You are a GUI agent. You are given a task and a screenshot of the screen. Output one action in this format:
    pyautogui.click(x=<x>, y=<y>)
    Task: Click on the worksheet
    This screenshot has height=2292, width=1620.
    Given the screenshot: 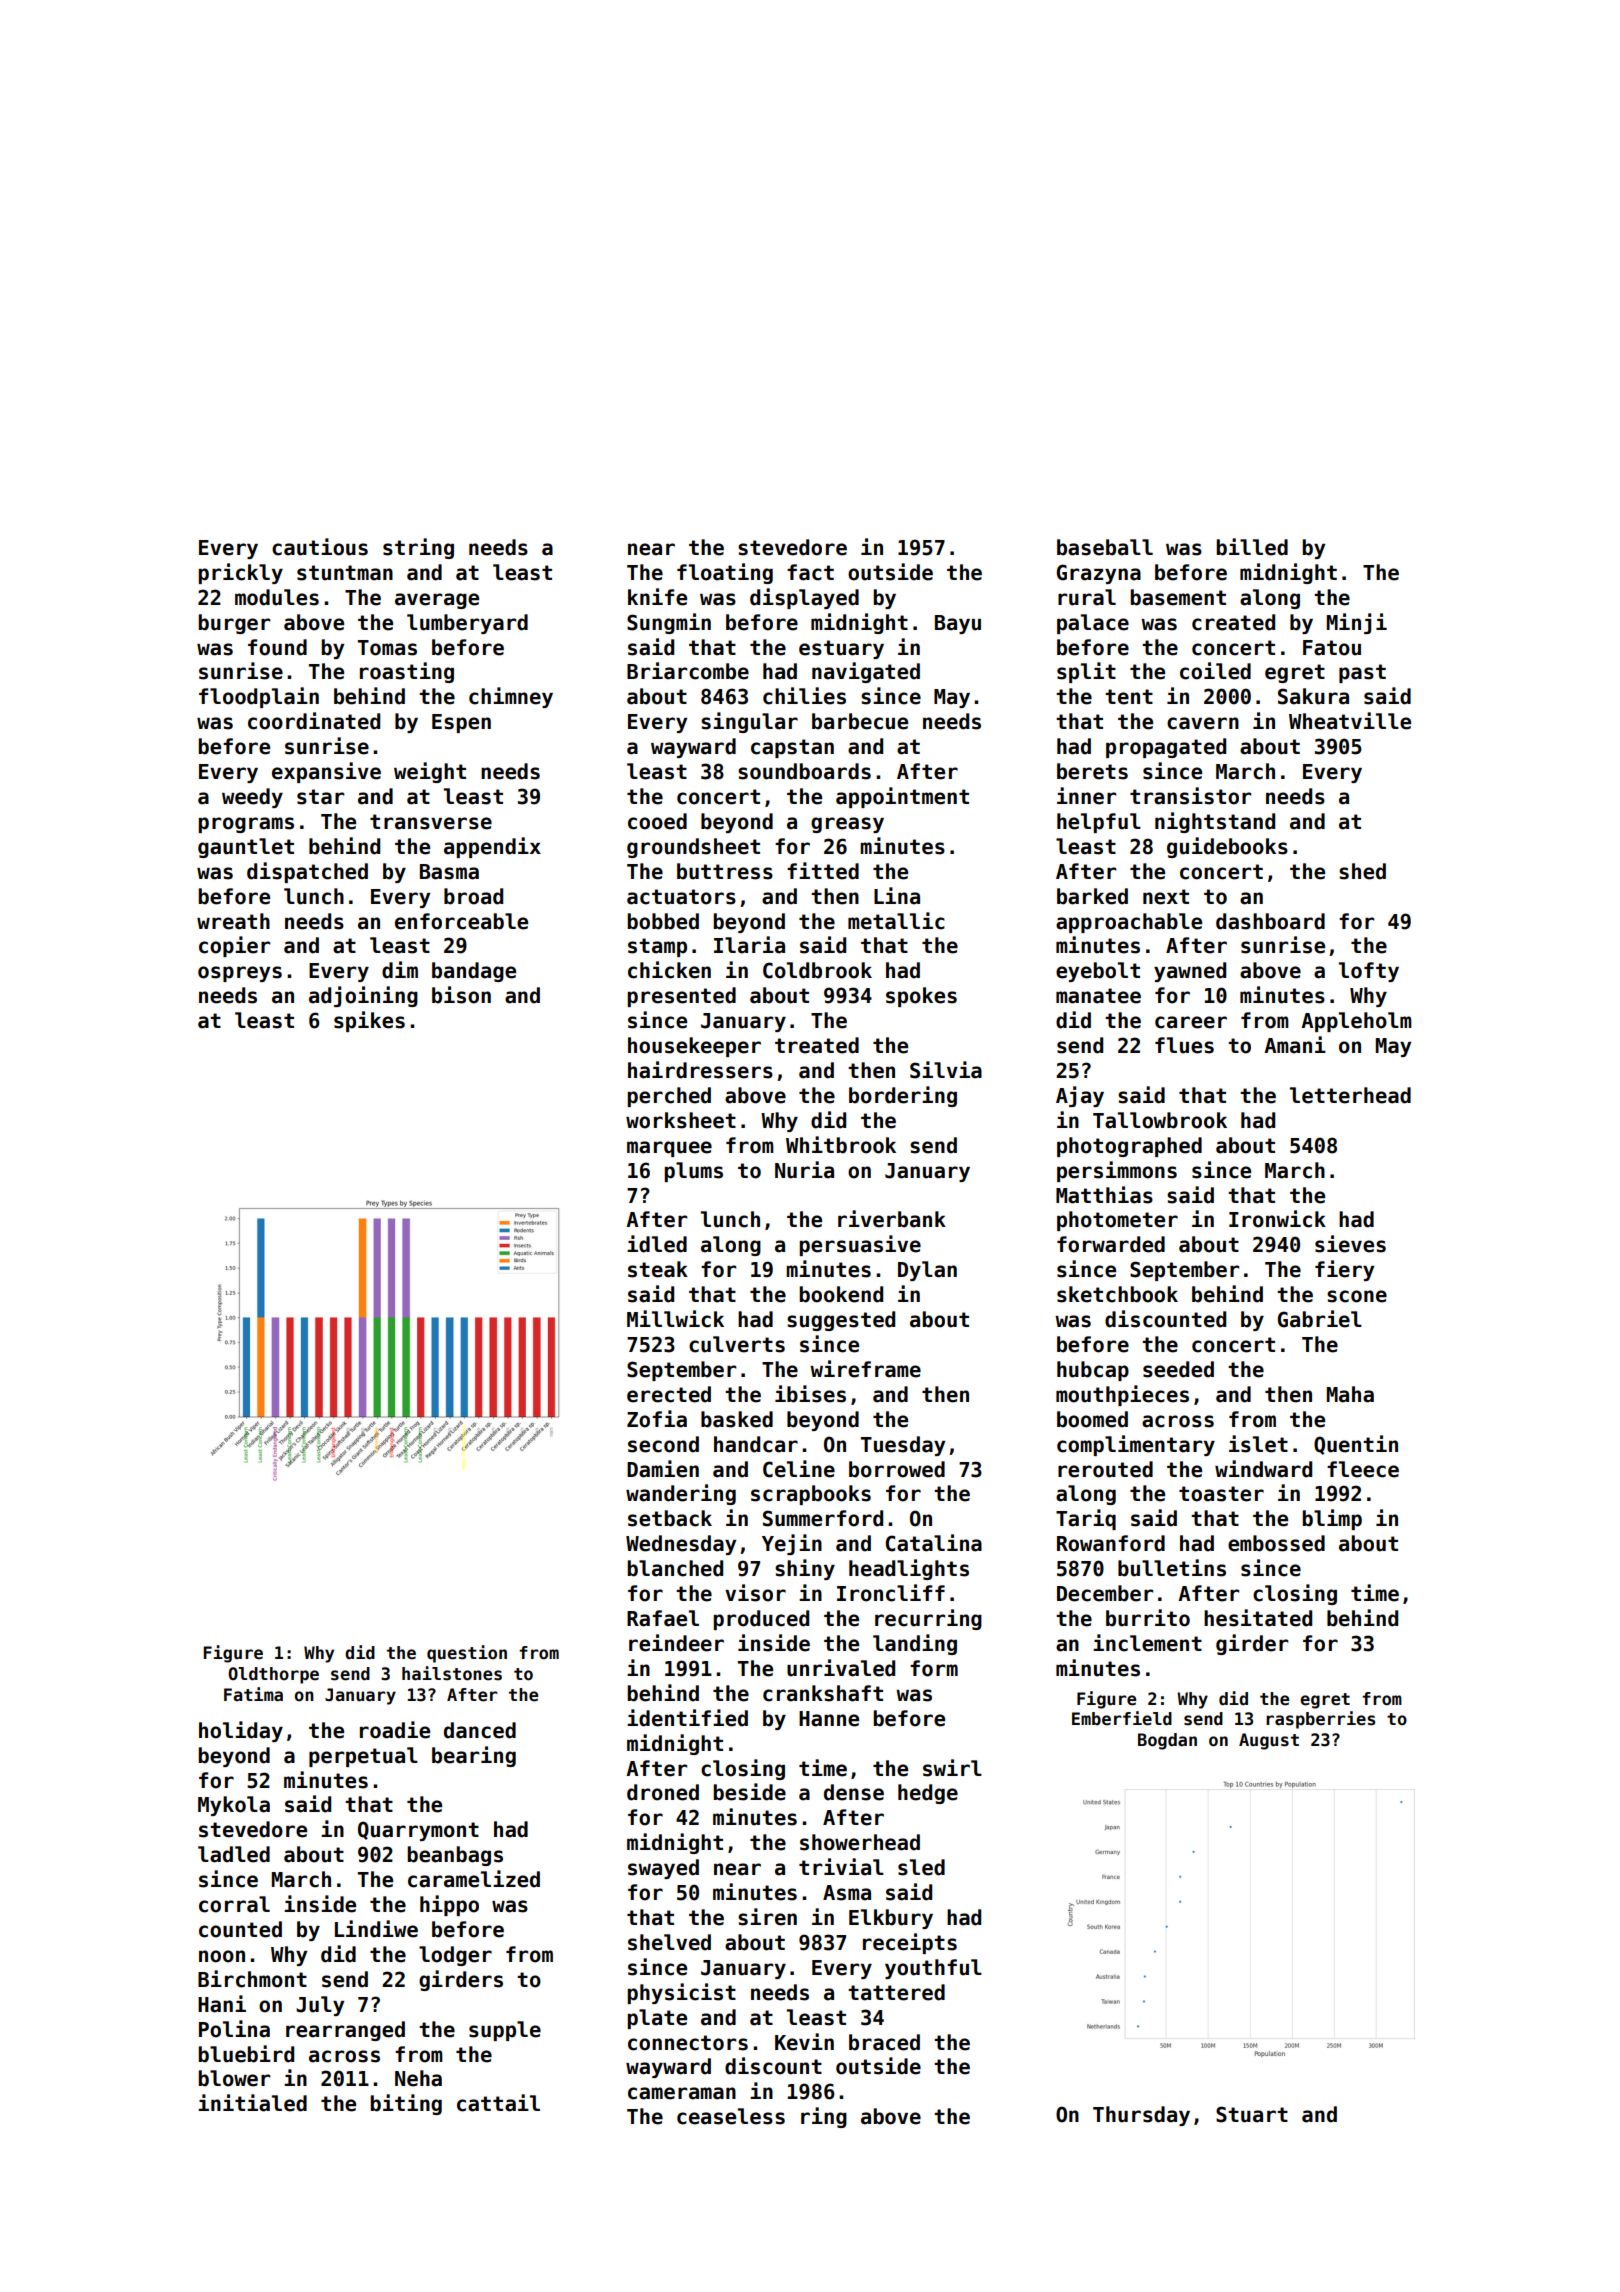 What is the action you would take?
    pyautogui.click(x=681, y=1120)
